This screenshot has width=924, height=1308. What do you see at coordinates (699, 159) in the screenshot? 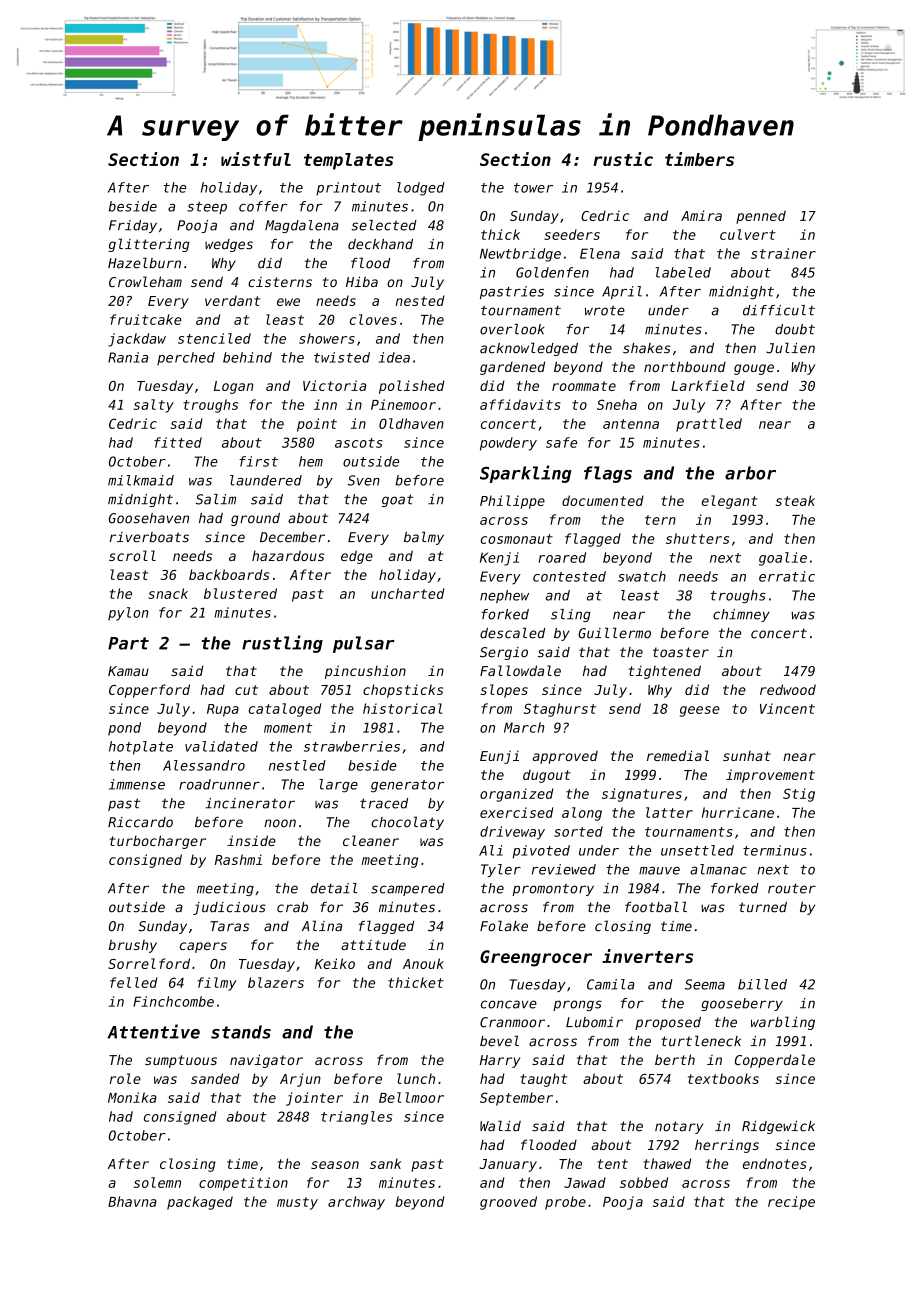
I see `timbers` at bounding box center [699, 159].
